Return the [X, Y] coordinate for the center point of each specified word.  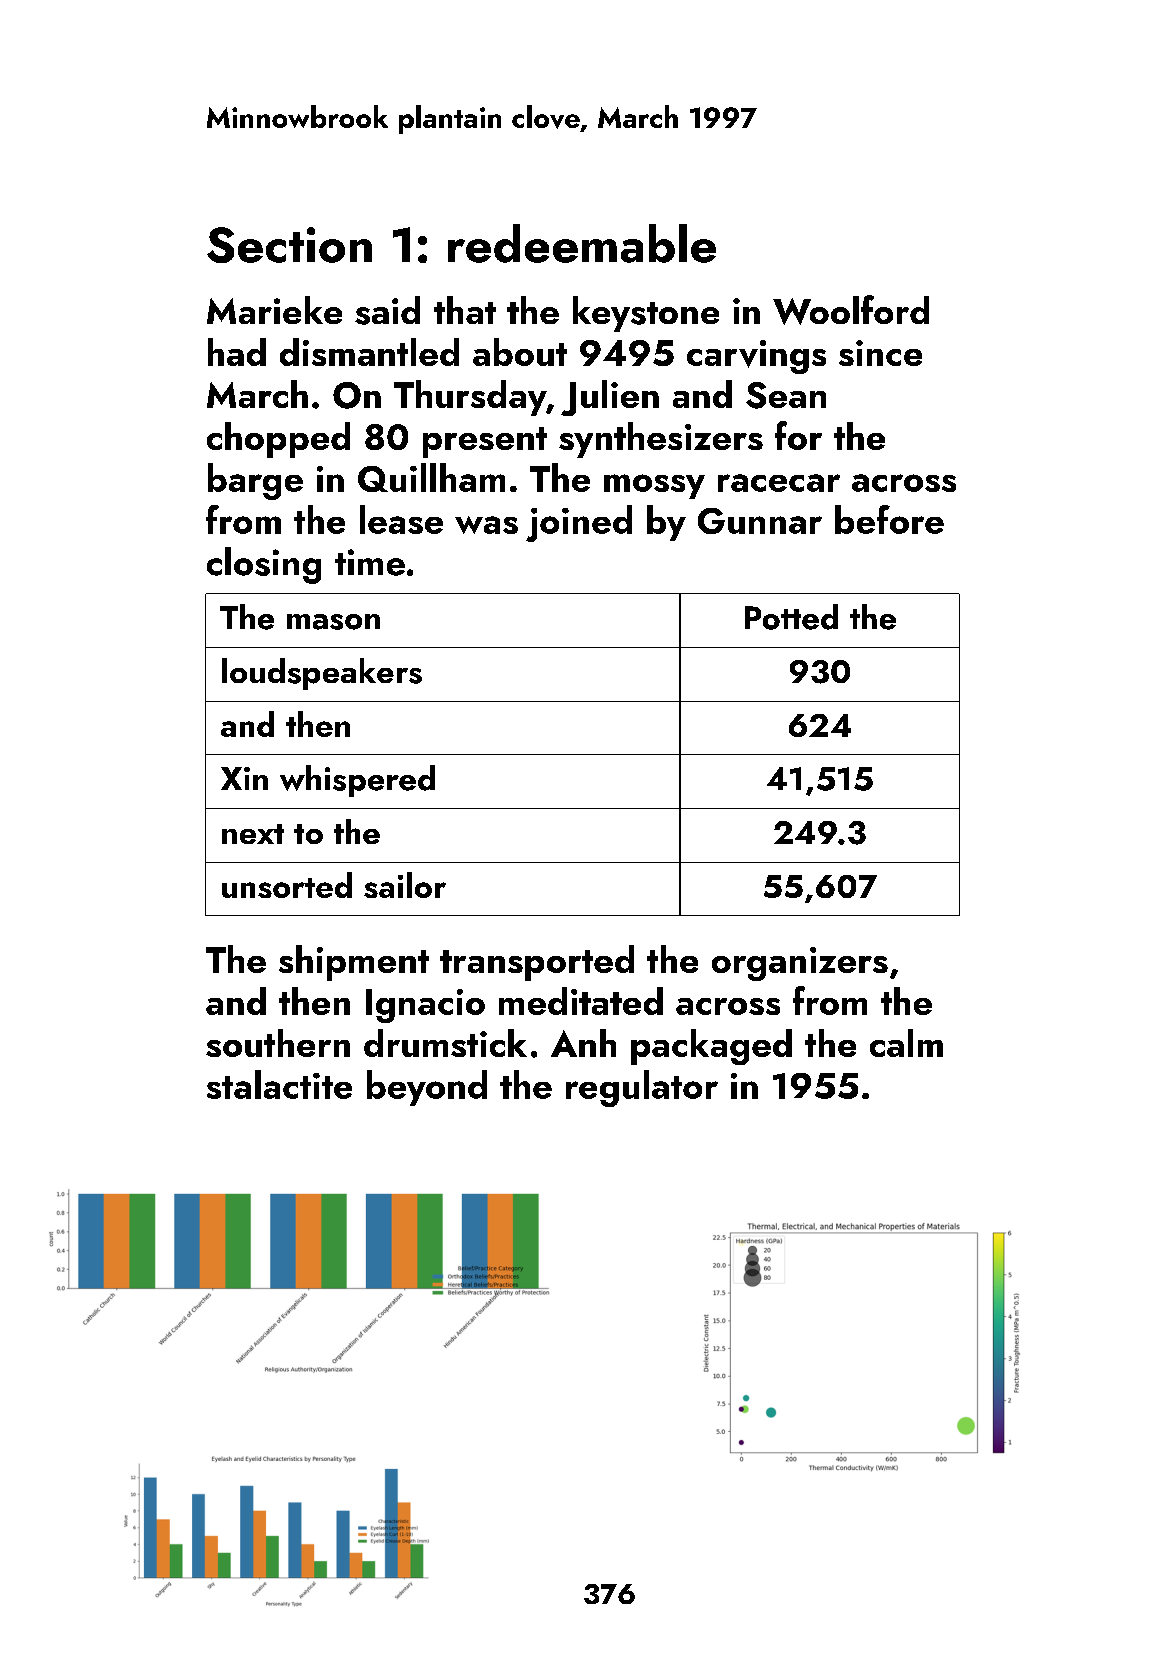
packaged [711, 1047]
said [387, 310]
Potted [791, 617]
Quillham [431, 477]
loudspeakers [322, 674]
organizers [800, 964]
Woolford [851, 310]
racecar [779, 483]
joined [579, 523]
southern [278, 1043]
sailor [405, 885]
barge [255, 481]
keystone [646, 314]
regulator [642, 1088]
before [889, 519]
